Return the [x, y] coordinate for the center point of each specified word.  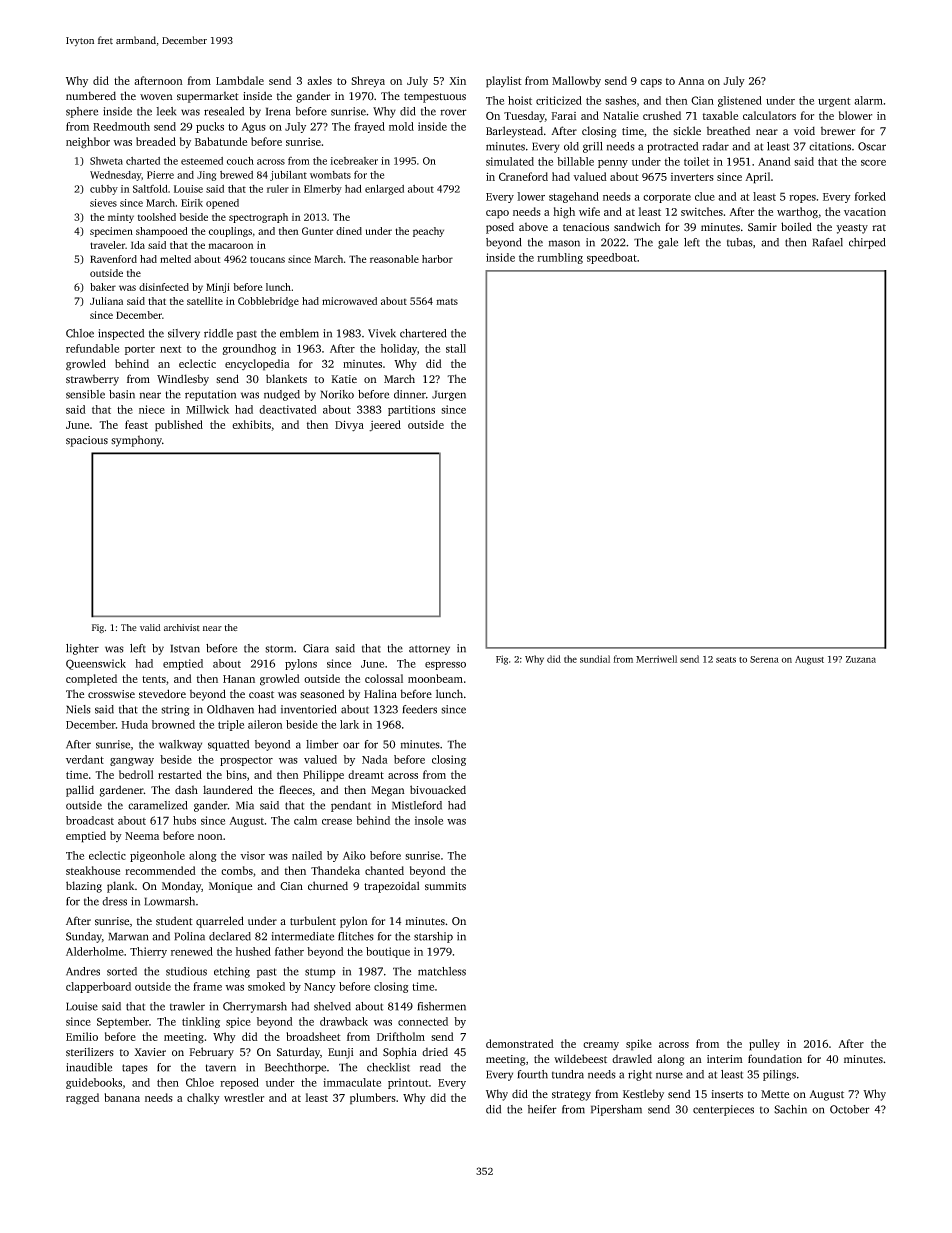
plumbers [373, 1099]
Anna [691, 81]
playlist [504, 82]
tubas [740, 242]
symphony [136, 441]
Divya [349, 426]
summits [445, 886]
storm [279, 649]
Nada [375, 759]
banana [122, 1097]
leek [166, 111]
